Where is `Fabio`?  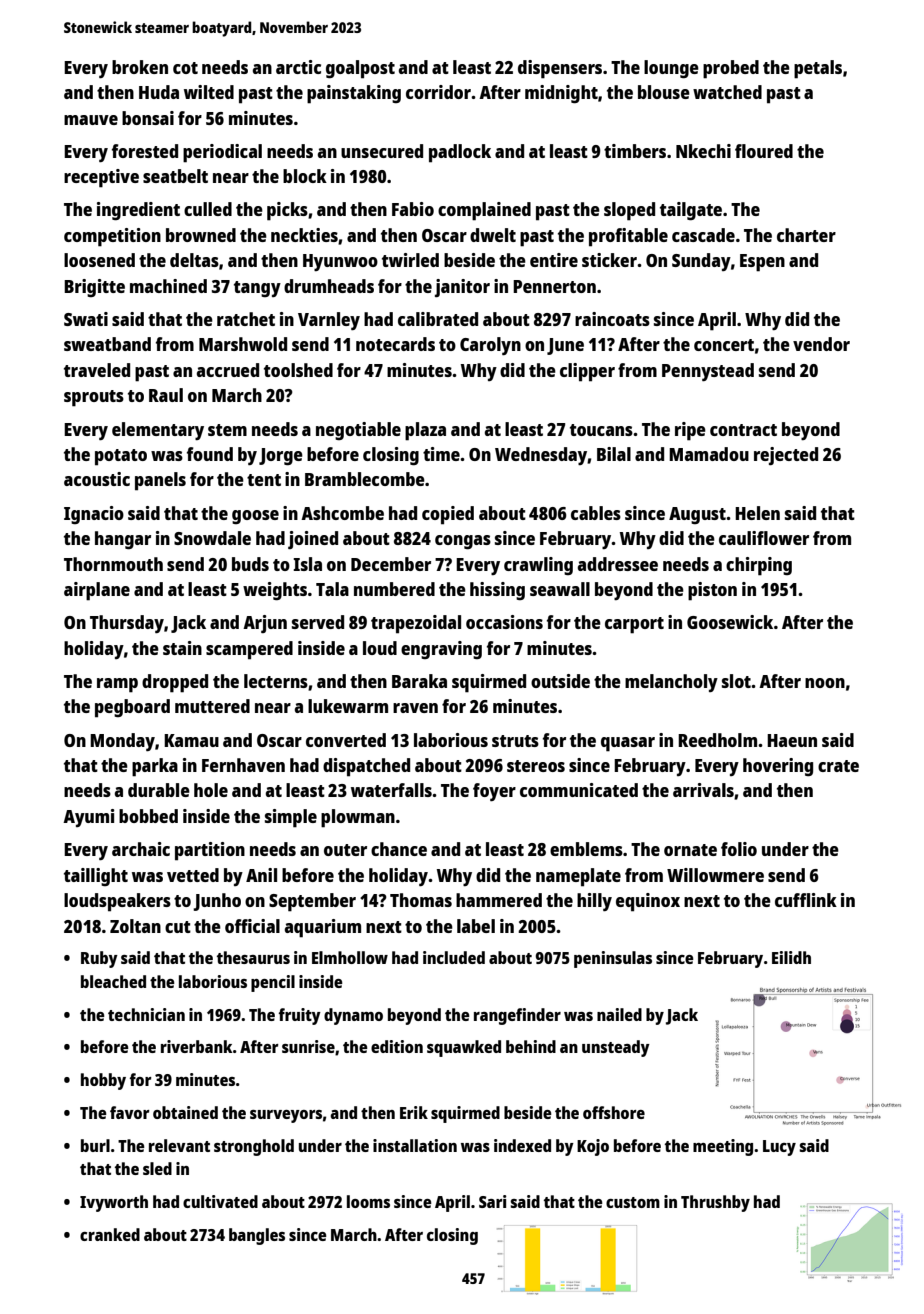
Fabio is located at coordinates (413, 209).
